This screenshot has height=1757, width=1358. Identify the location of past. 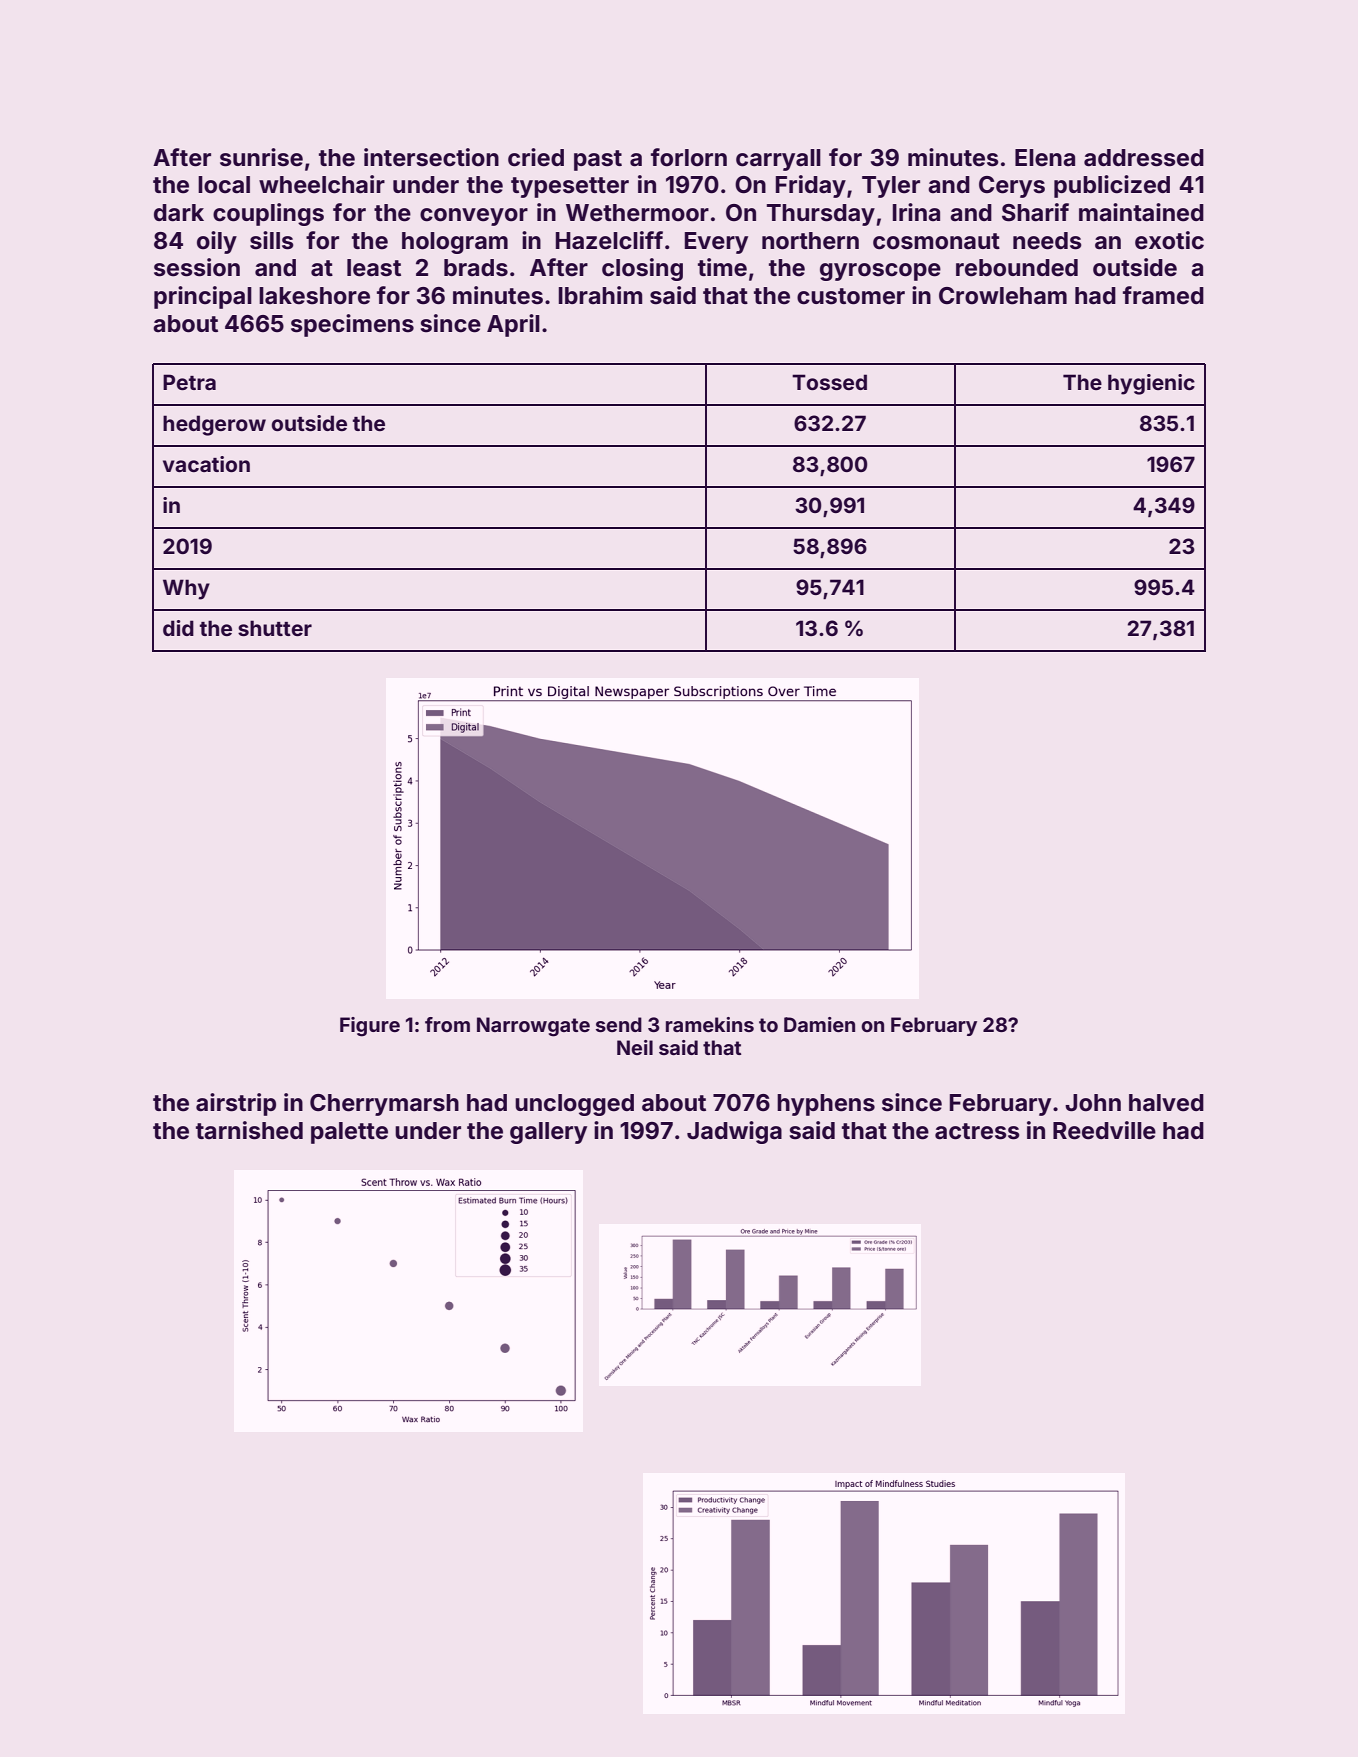
(598, 160).
